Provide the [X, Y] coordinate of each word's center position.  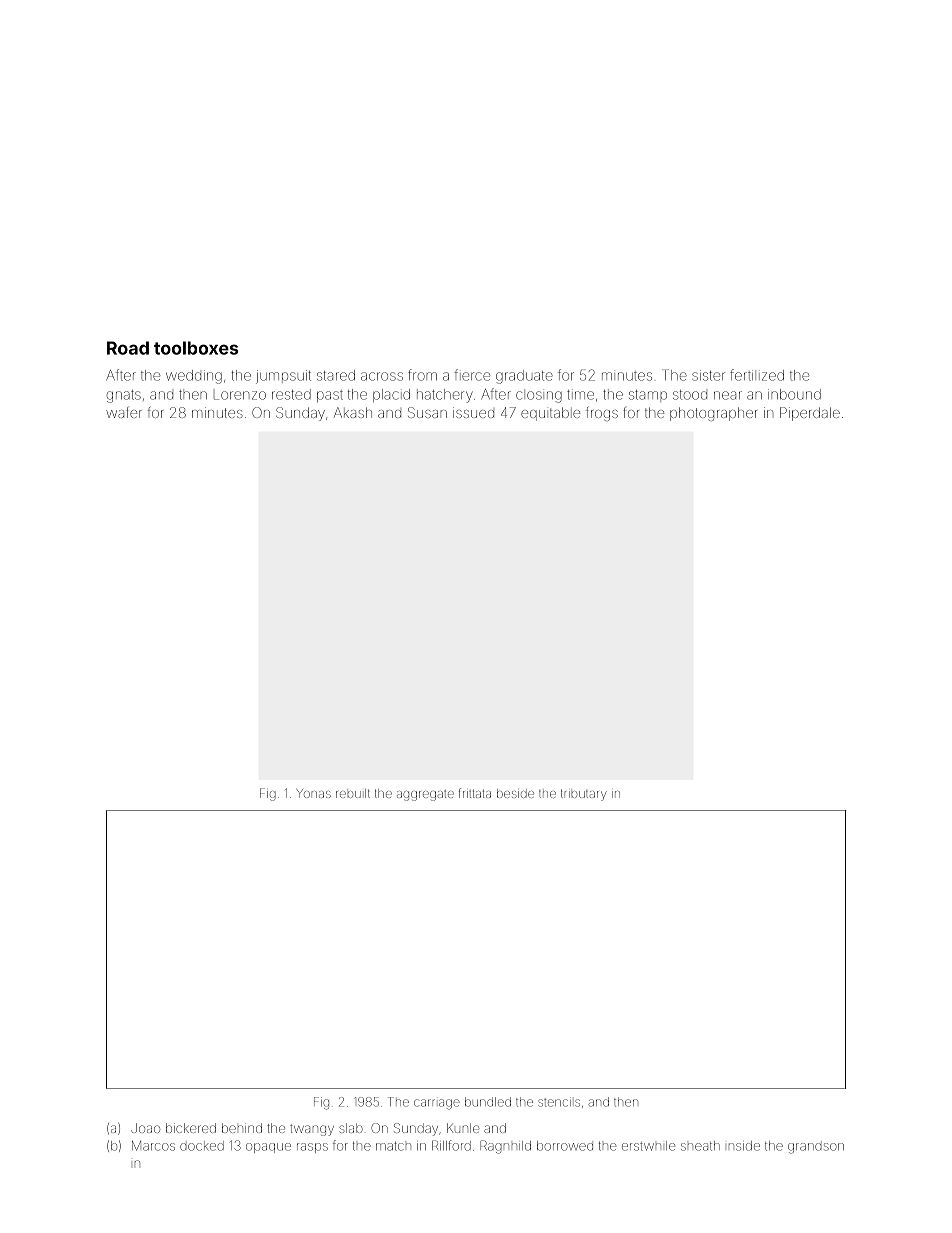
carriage [437, 1104]
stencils [559, 1103]
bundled [488, 1102]
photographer [714, 414]
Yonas [314, 793]
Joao [145, 1128]
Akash [353, 412]
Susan [427, 412]
